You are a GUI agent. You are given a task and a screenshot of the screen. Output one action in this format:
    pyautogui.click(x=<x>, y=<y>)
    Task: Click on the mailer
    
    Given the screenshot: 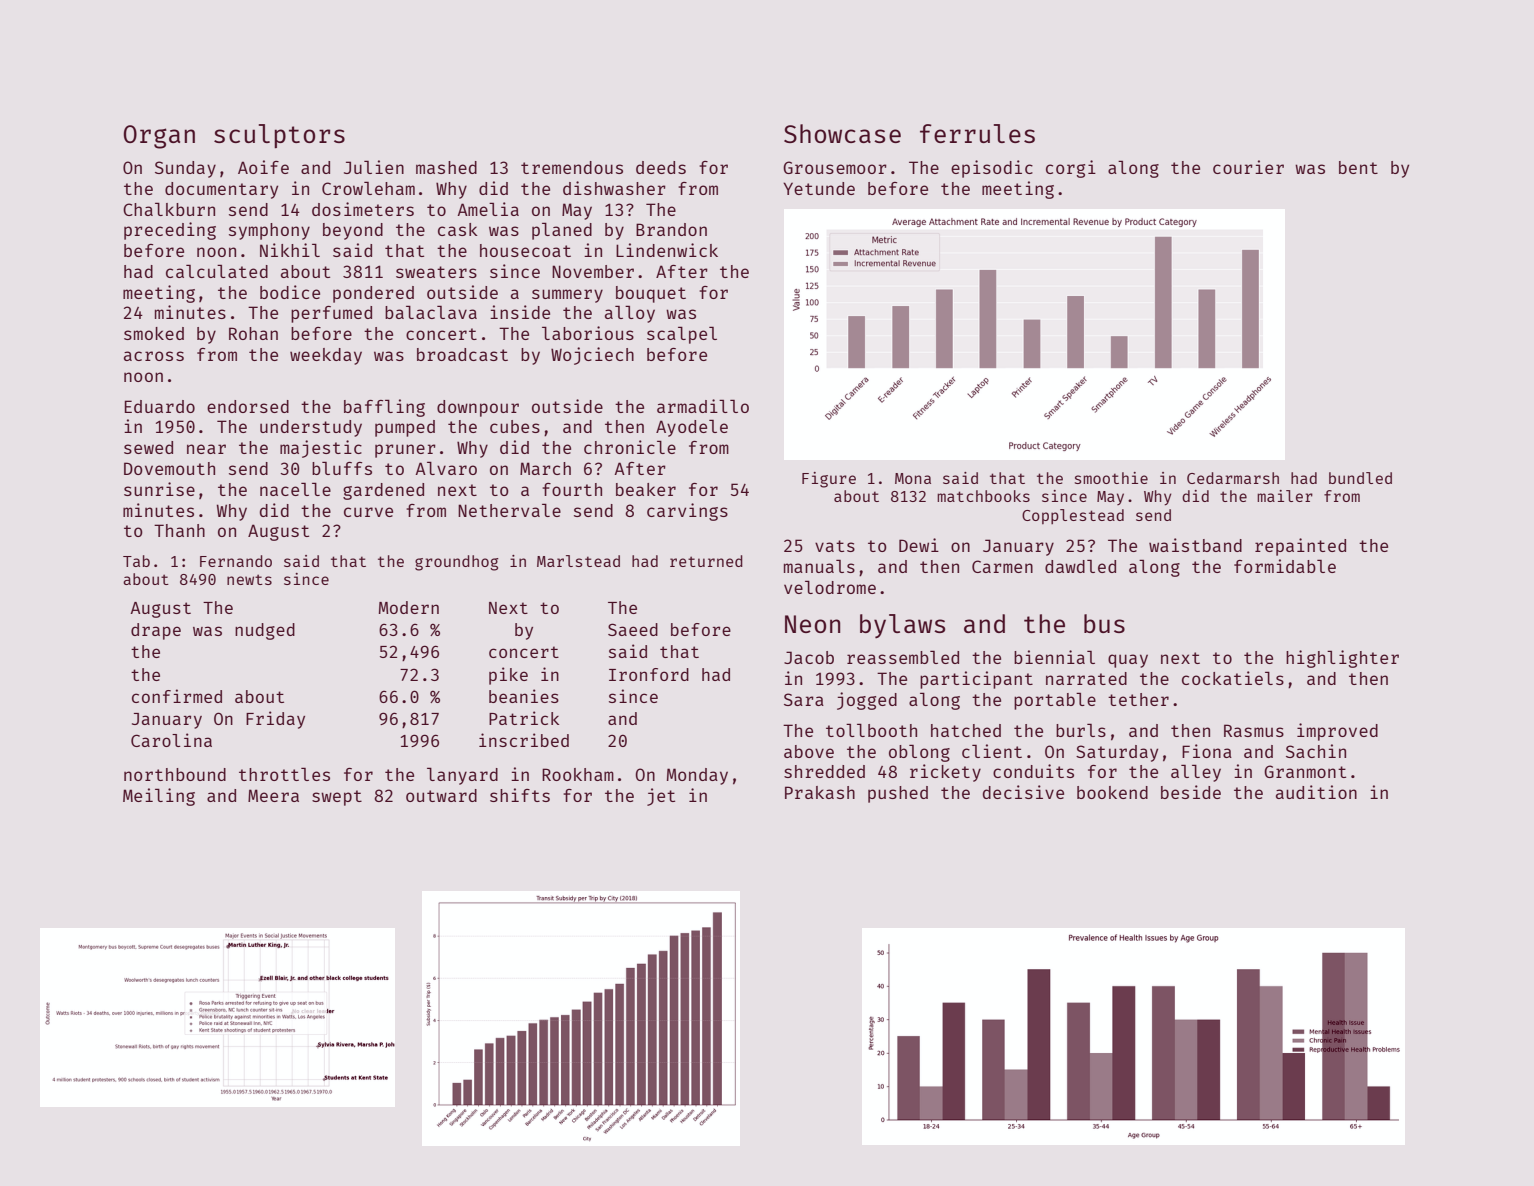 What is the action you would take?
    pyautogui.click(x=1285, y=496)
